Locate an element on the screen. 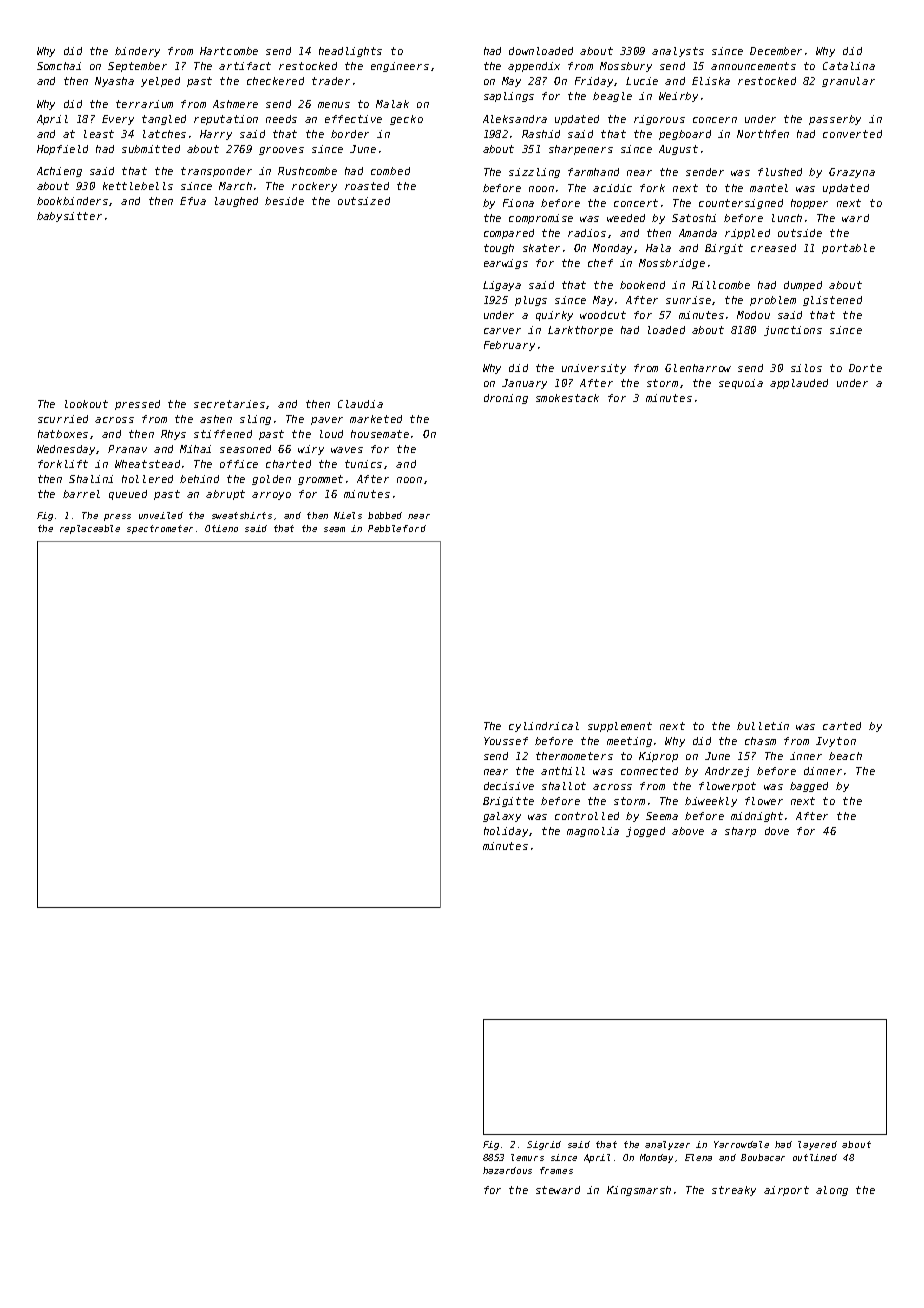  farmhand is located at coordinates (593, 172).
